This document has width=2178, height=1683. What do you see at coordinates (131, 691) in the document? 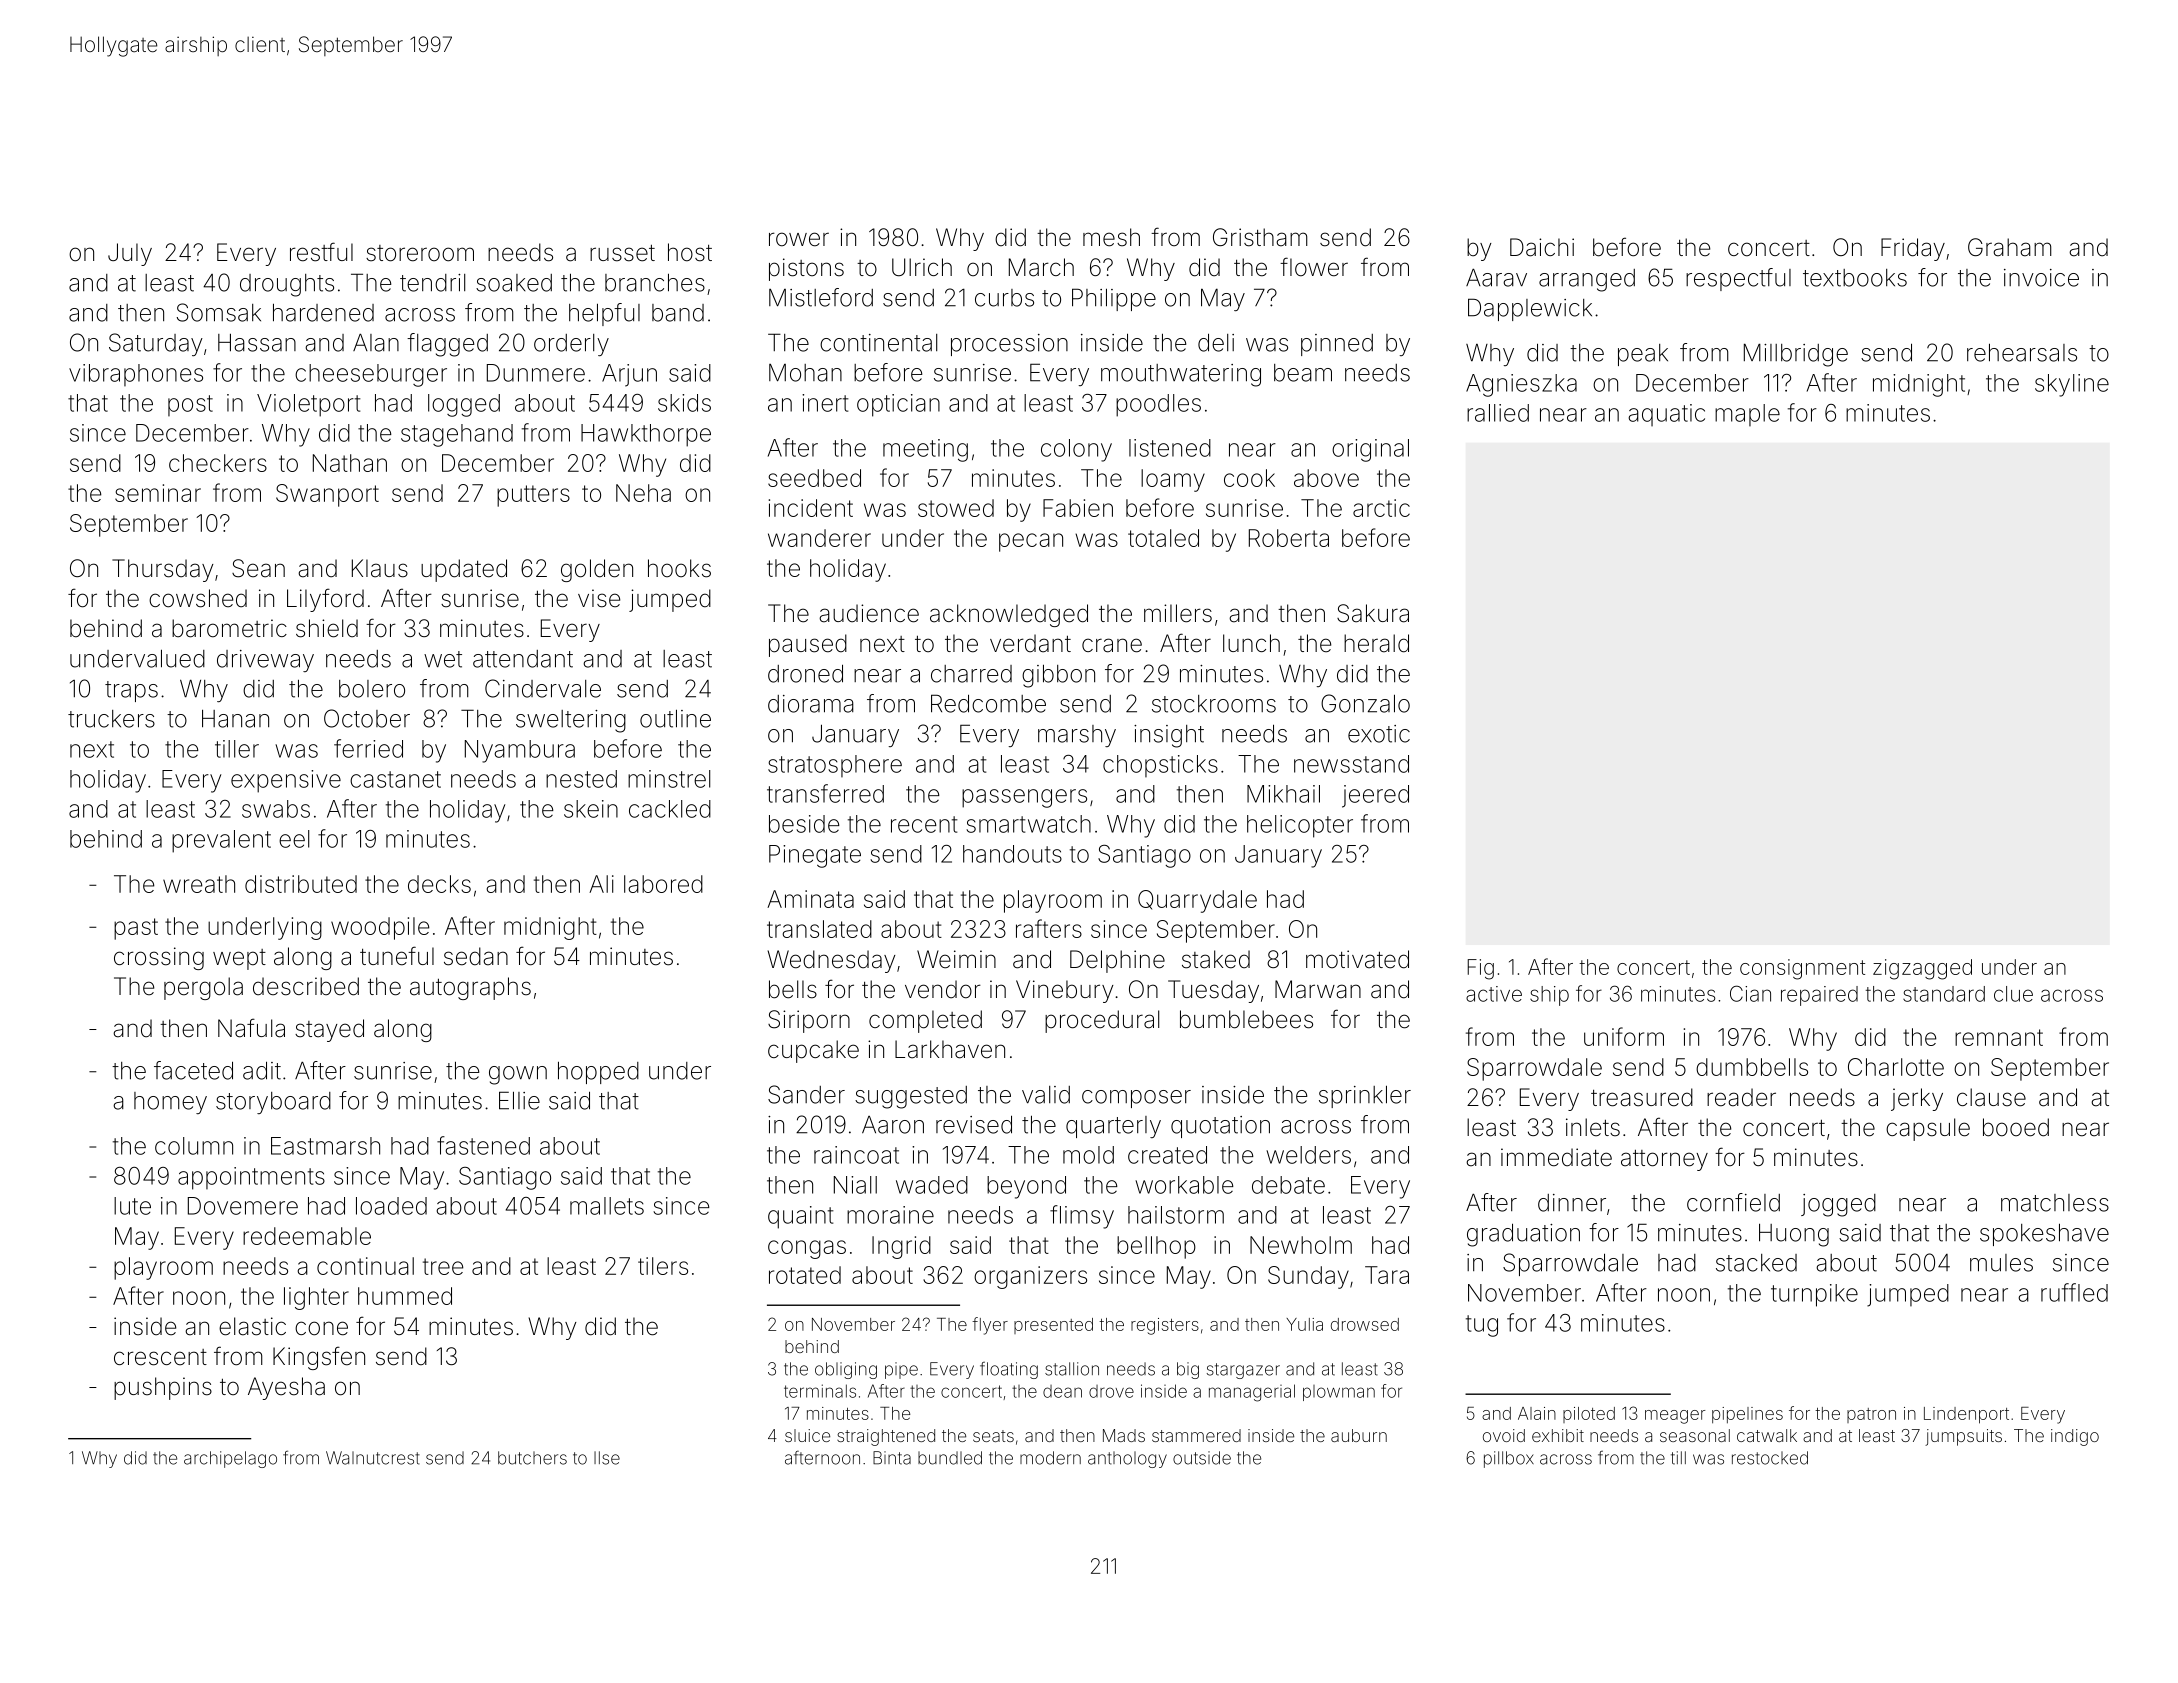
I see `traps` at bounding box center [131, 691].
